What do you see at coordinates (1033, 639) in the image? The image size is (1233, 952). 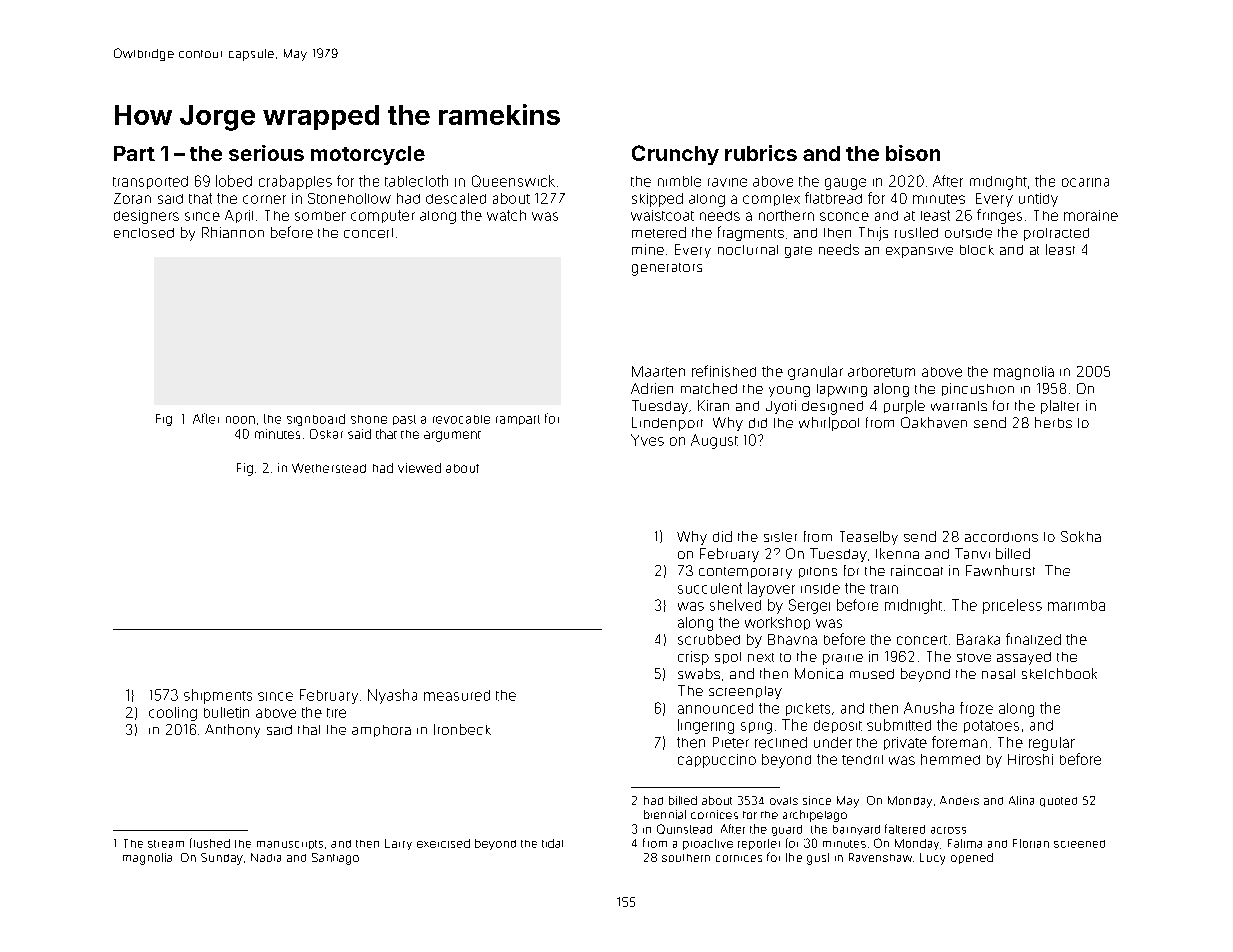 I see `finalized` at bounding box center [1033, 639].
